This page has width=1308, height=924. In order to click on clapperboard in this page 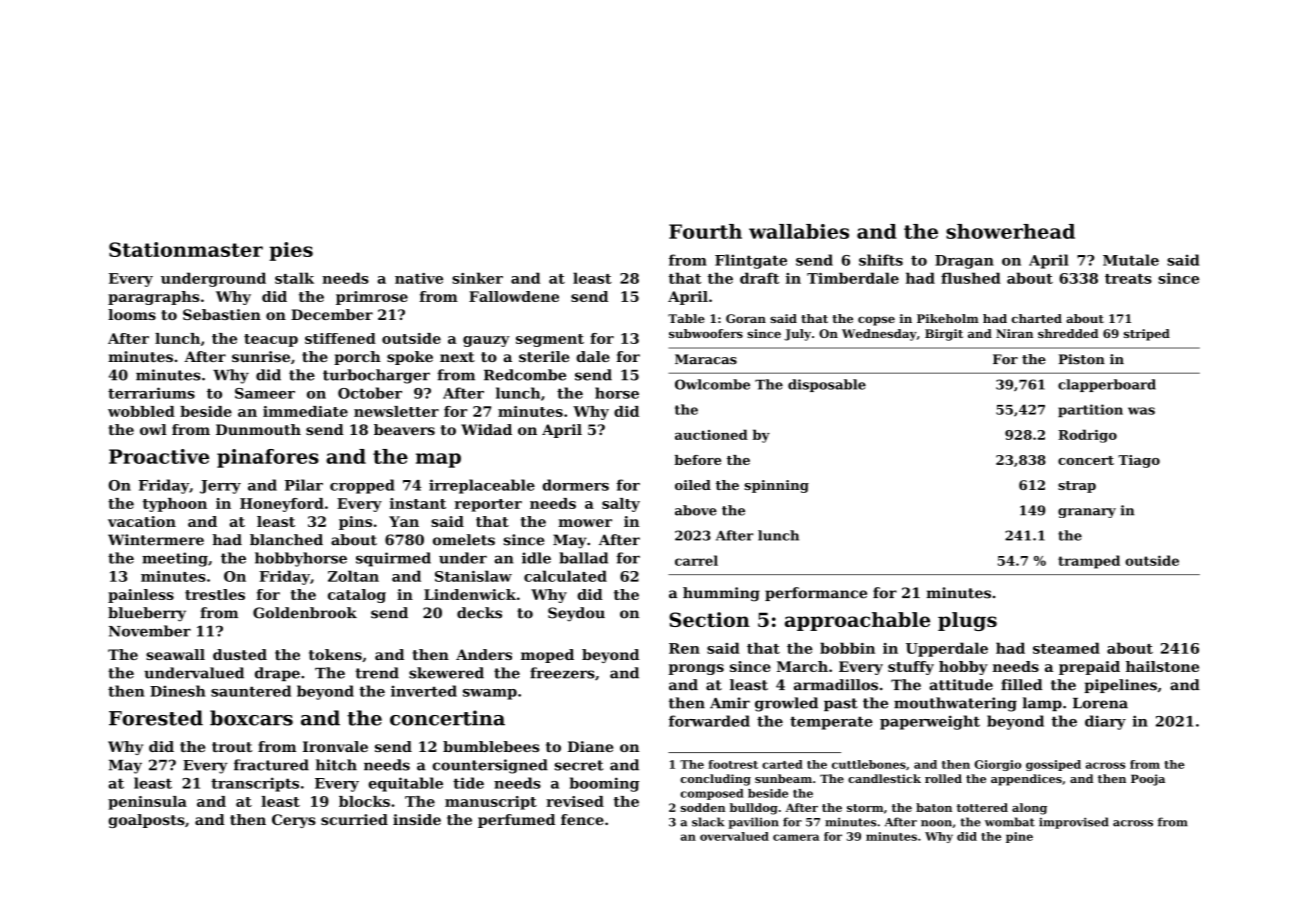, I will do `click(1107, 385)`.
